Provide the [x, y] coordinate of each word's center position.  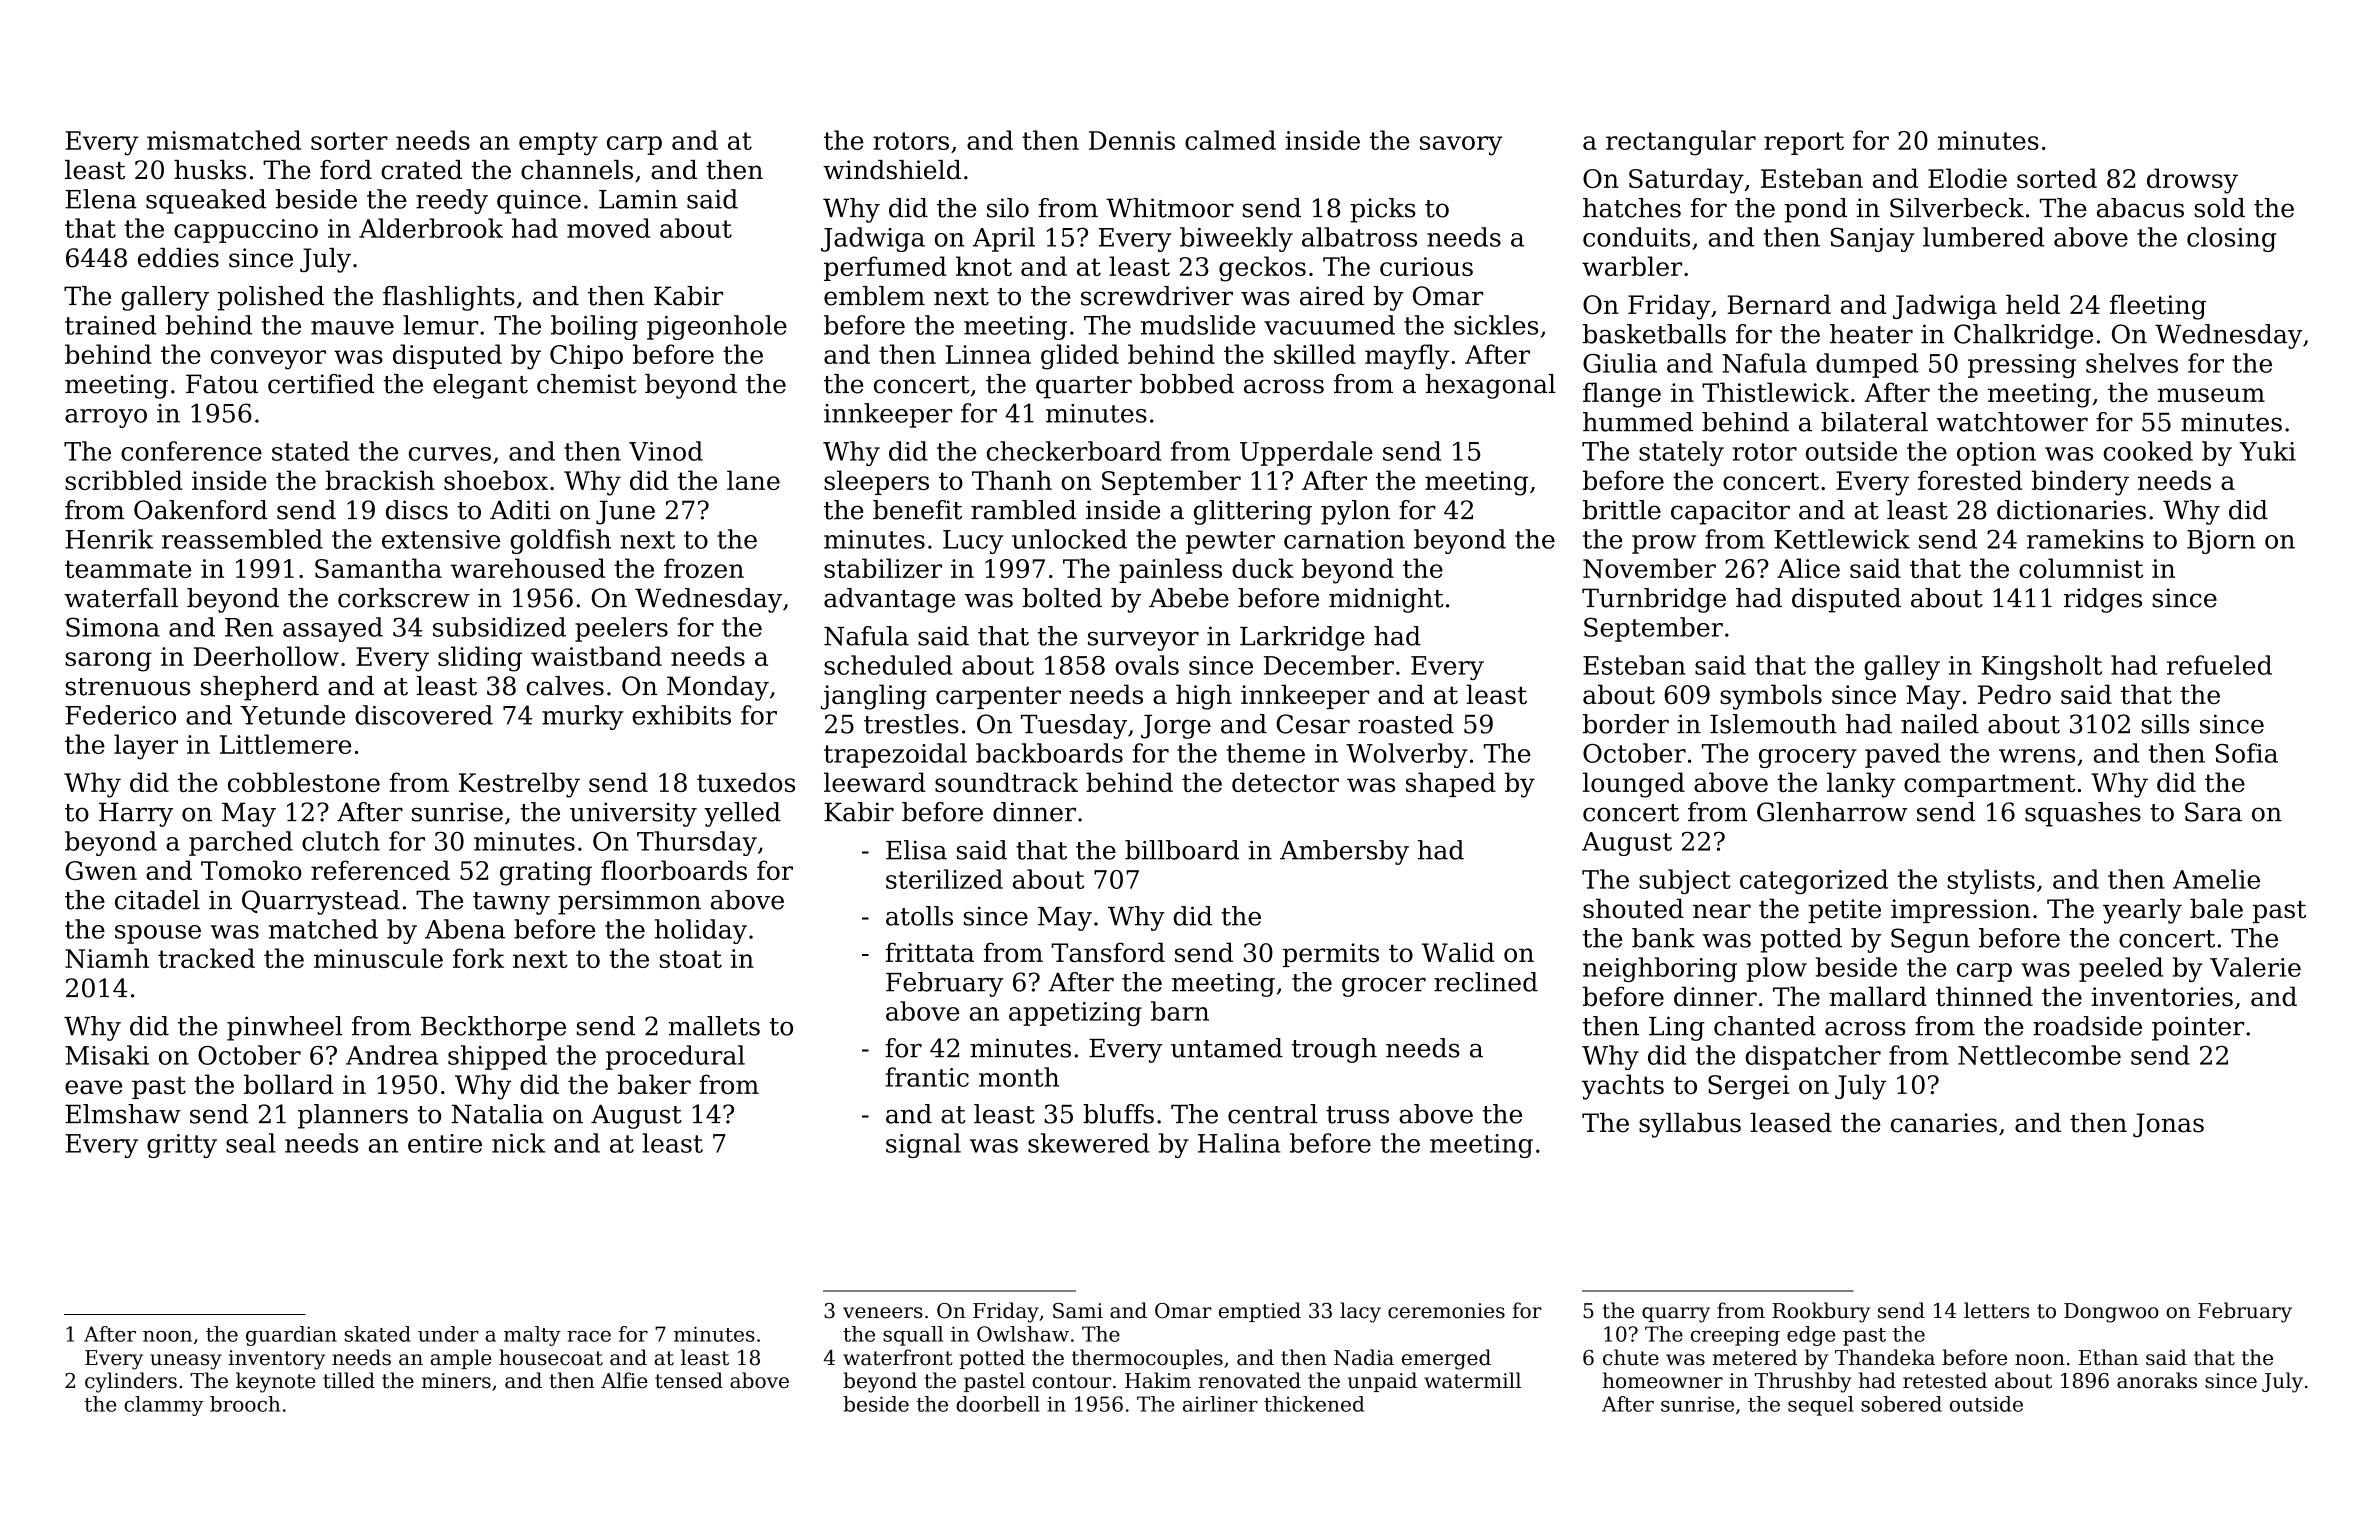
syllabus [1690, 1125]
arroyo [106, 418]
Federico [120, 715]
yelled [742, 814]
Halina [1239, 1143]
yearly [2142, 911]
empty [558, 144]
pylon [1355, 512]
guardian [291, 1336]
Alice [1808, 568]
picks [1383, 210]
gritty [182, 1146]
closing [2231, 239]
